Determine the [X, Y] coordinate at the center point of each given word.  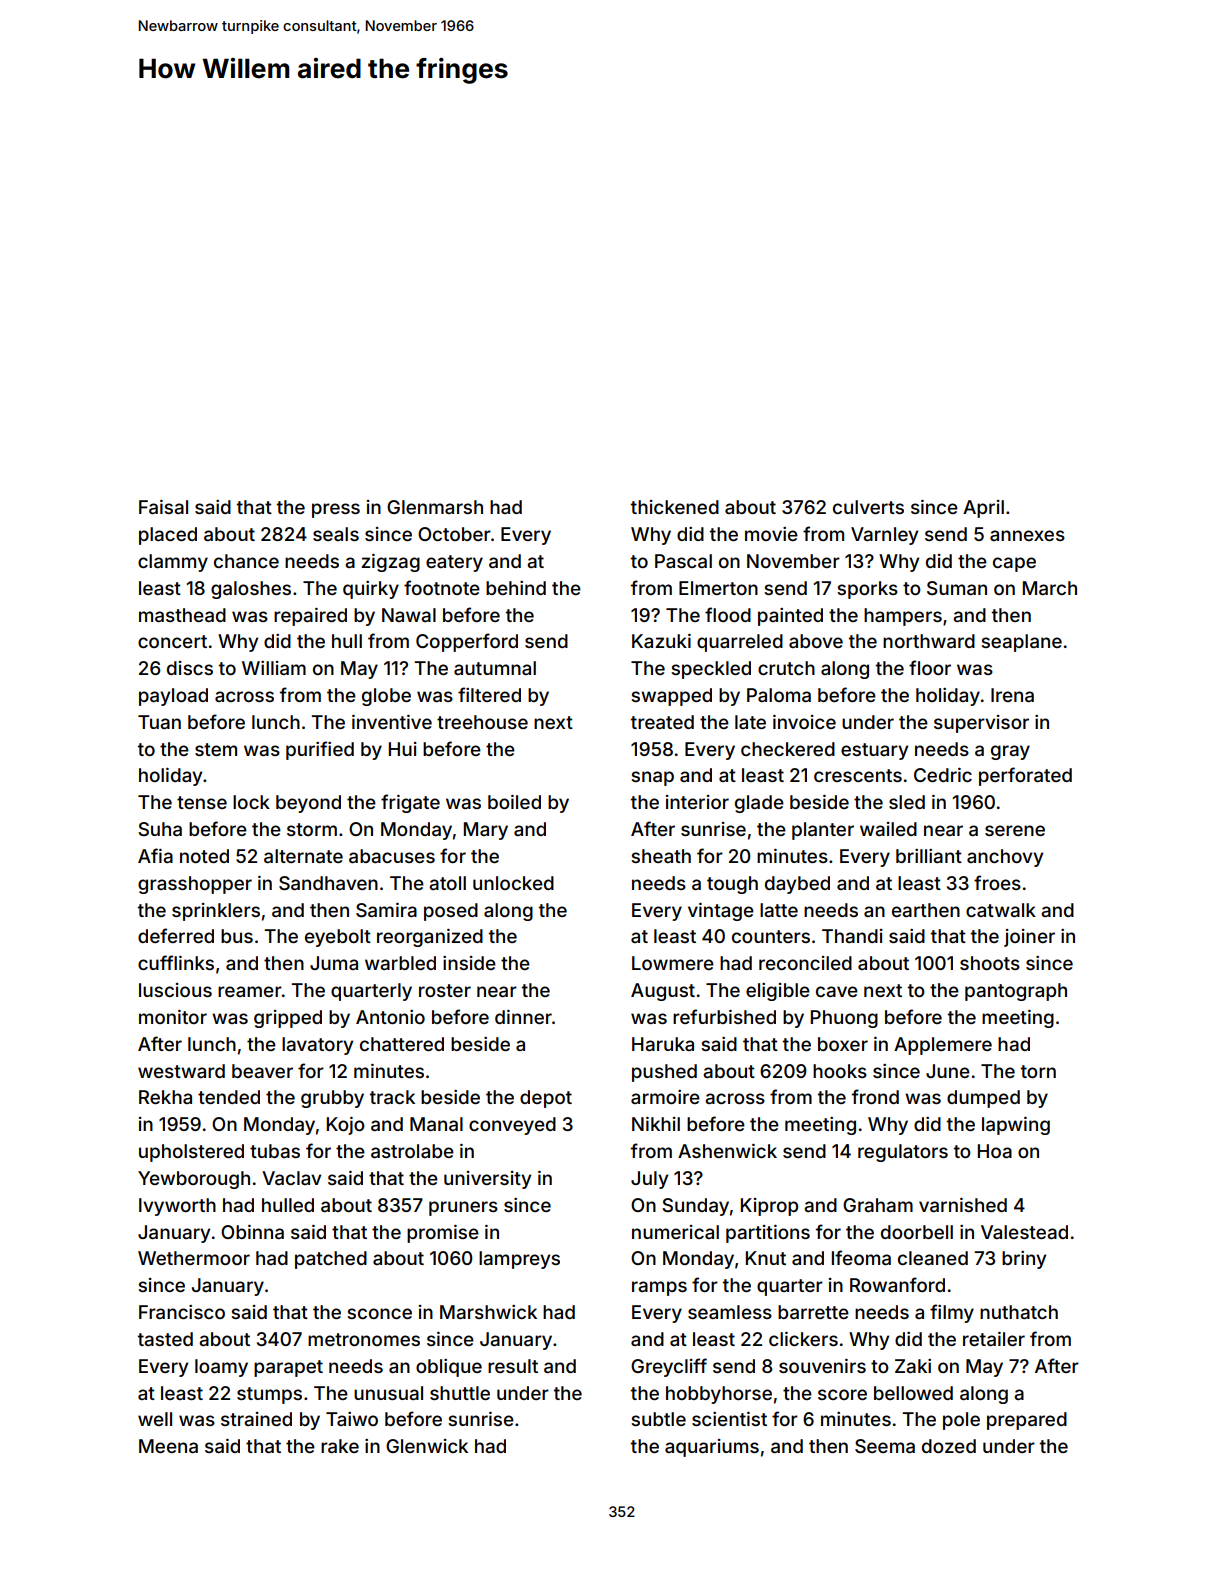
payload [173, 697]
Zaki [913, 1366]
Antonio [390, 1017]
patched [331, 1260]
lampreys [519, 1260]
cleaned [933, 1258]
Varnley [884, 536]
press [336, 510]
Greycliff [669, 1367]
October [454, 534]
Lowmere [673, 963]
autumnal [495, 668]
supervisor [981, 724]
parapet [288, 1368]
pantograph [1016, 992]
